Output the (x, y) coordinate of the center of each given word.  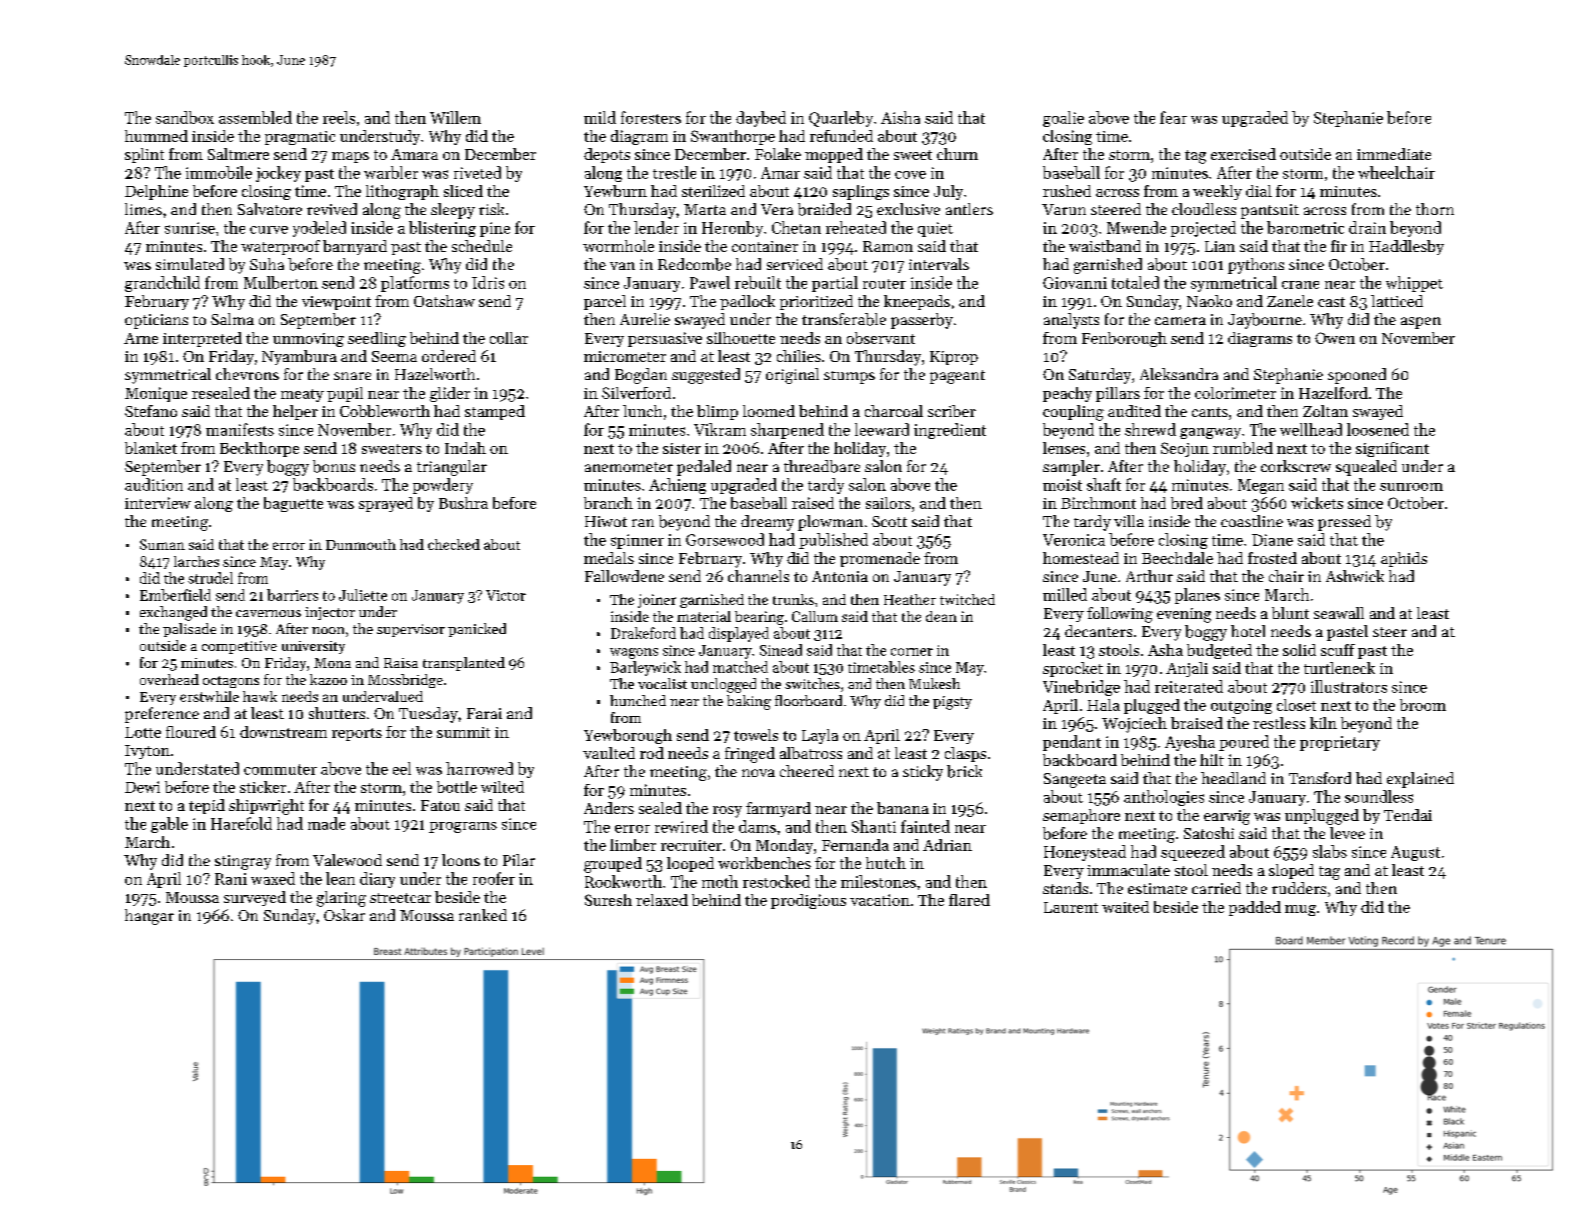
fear (1173, 117)
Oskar (344, 915)
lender (656, 227)
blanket (151, 448)
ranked (483, 915)
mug (1300, 910)
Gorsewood (725, 539)
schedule (482, 246)
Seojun (1185, 449)
